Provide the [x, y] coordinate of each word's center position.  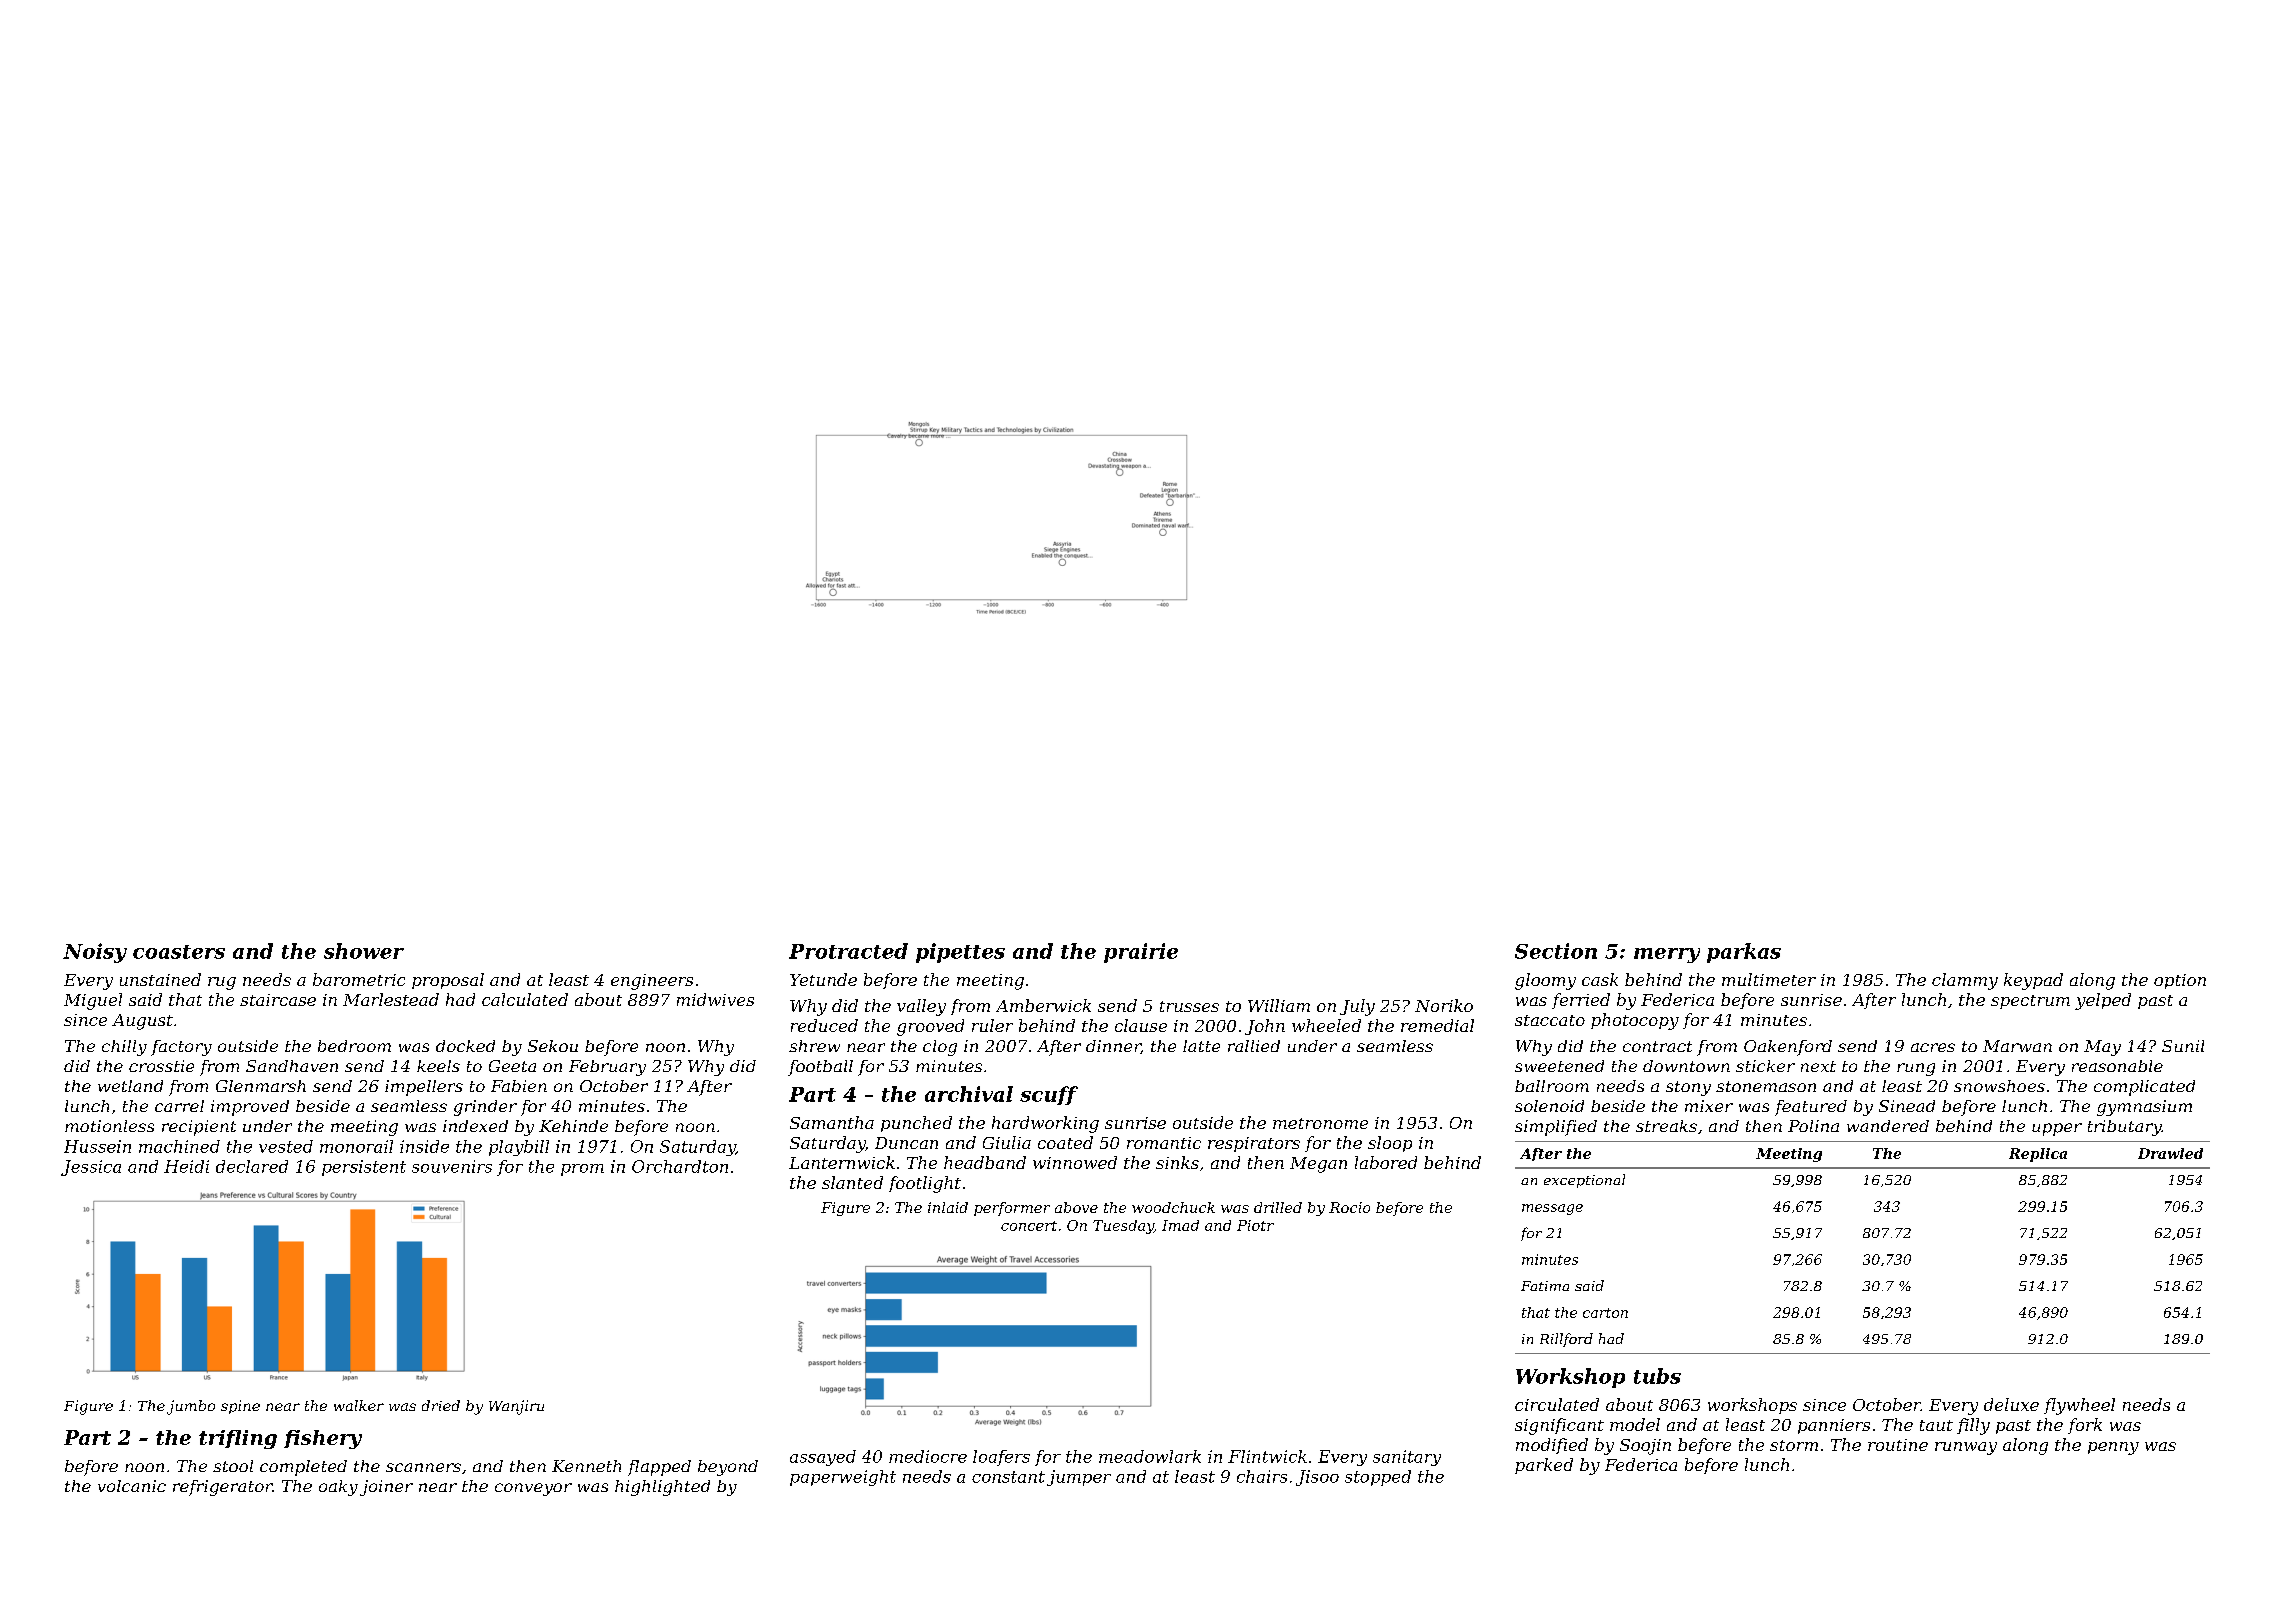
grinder [485, 1108]
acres [1933, 1047]
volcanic [132, 1486]
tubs [1657, 1376]
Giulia [1007, 1142]
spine [240, 1407]
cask [1600, 979]
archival [969, 1094]
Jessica [91, 1168]
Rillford [1566, 1340]
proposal [448, 981]
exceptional [1584, 1181]
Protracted [848, 951]
